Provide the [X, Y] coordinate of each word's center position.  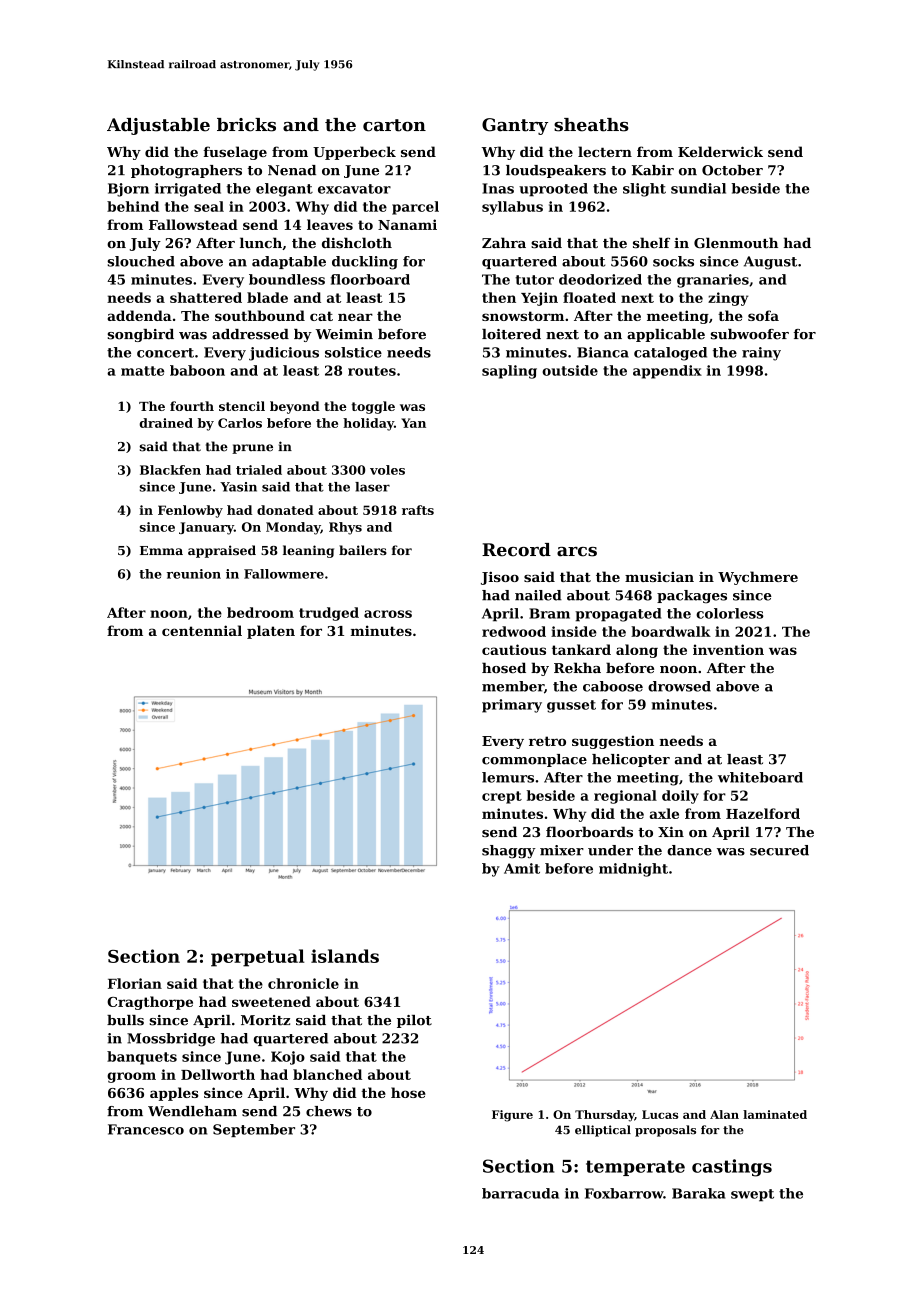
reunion [194, 574]
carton [394, 125]
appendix [667, 372]
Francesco [146, 1129]
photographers [186, 171]
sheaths [591, 125]
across [388, 614]
